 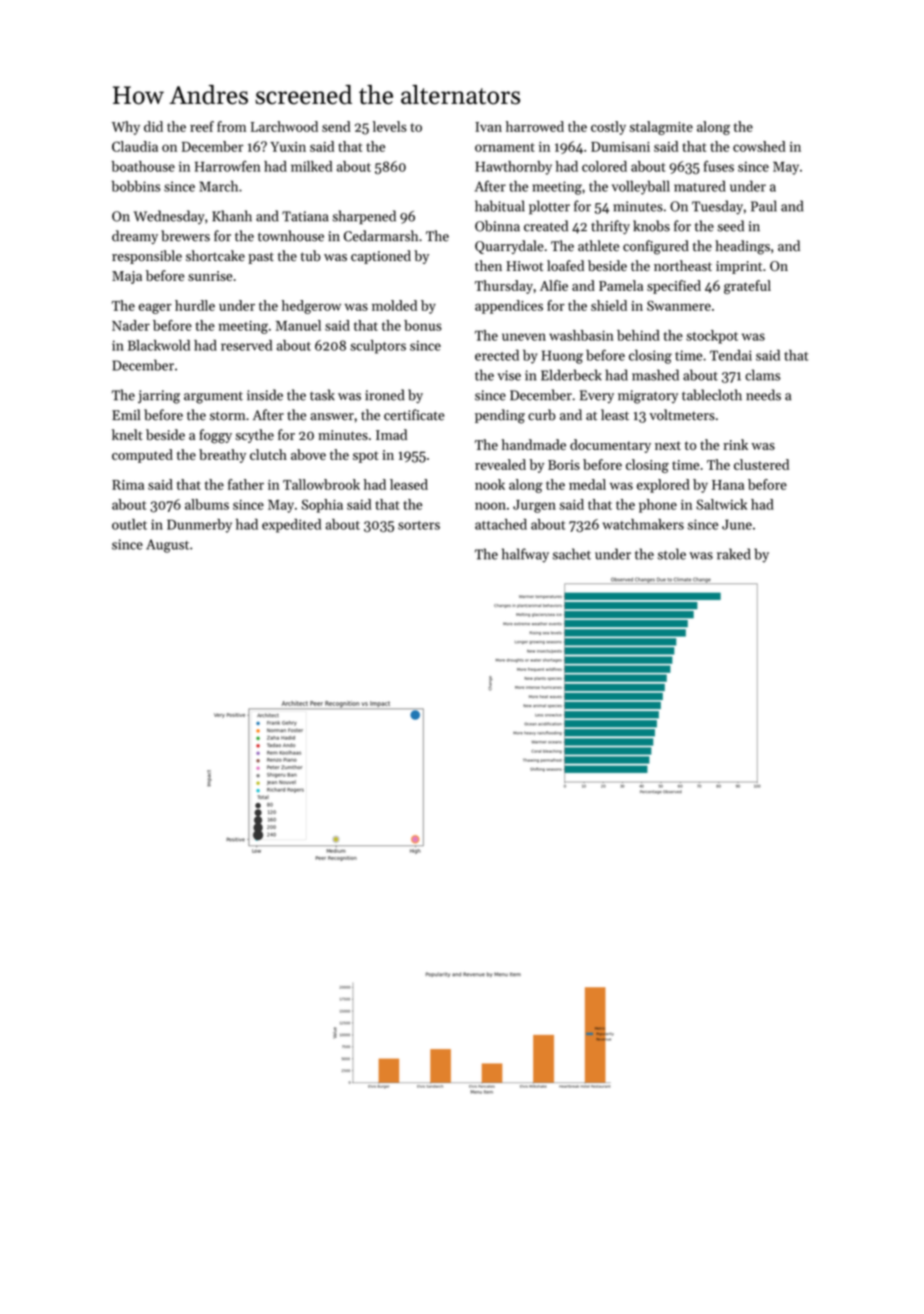 What do you see at coordinates (202, 126) in the document?
I see `reef` at bounding box center [202, 126].
